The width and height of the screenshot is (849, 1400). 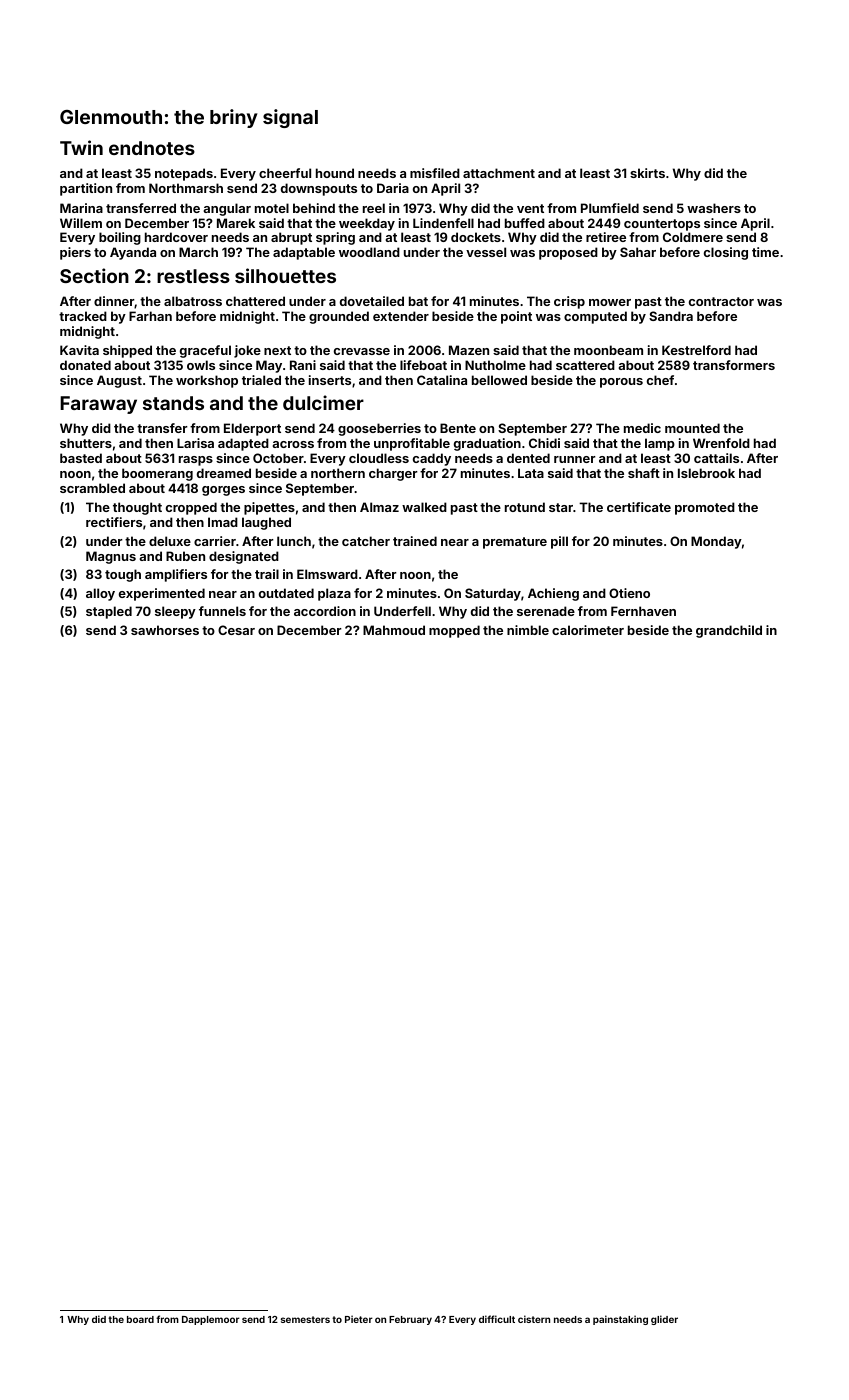 I want to click on reel, so click(x=374, y=208).
